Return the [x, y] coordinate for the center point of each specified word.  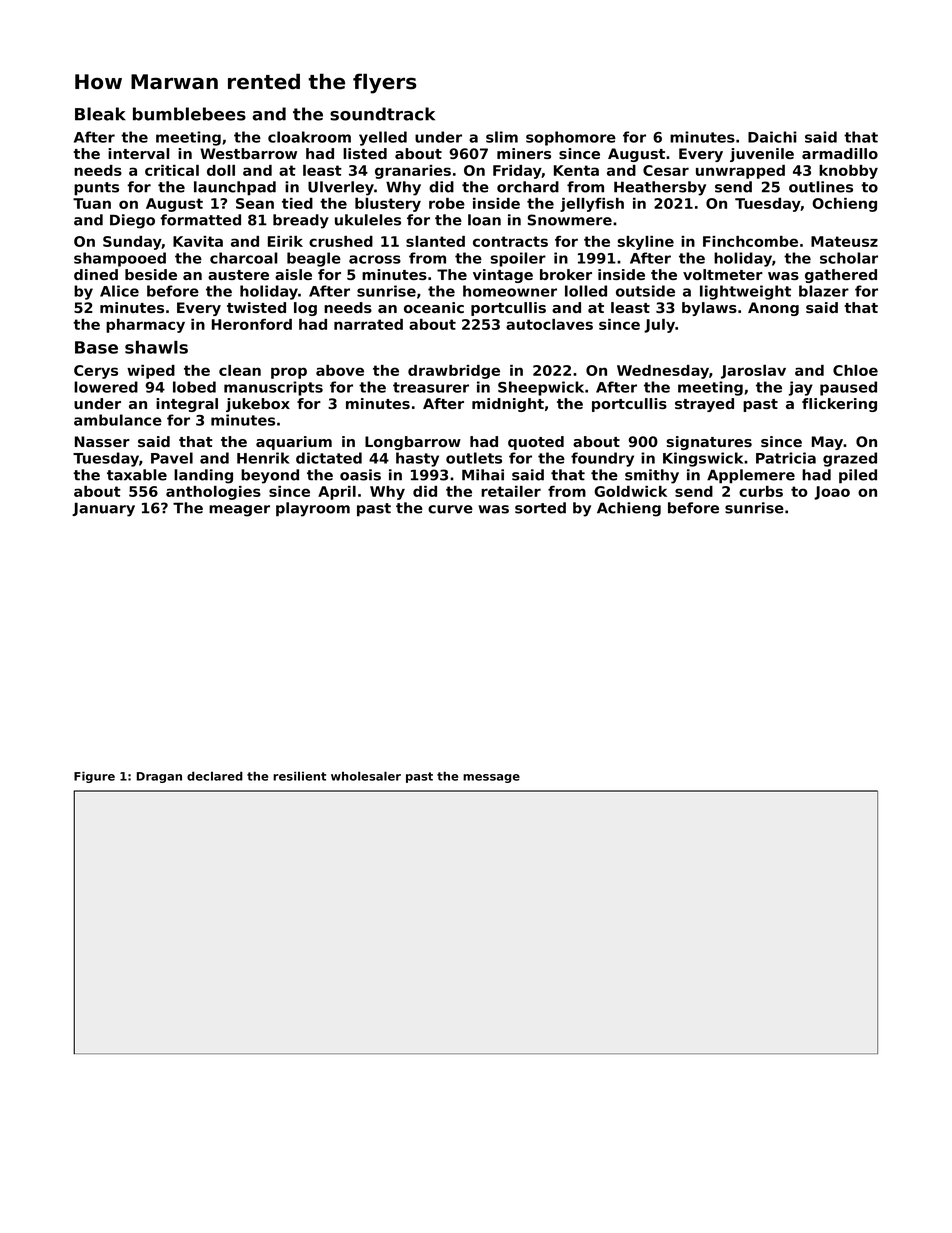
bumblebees [189, 114]
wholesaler [366, 776]
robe [447, 203]
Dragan [159, 777]
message [491, 778]
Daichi [772, 137]
